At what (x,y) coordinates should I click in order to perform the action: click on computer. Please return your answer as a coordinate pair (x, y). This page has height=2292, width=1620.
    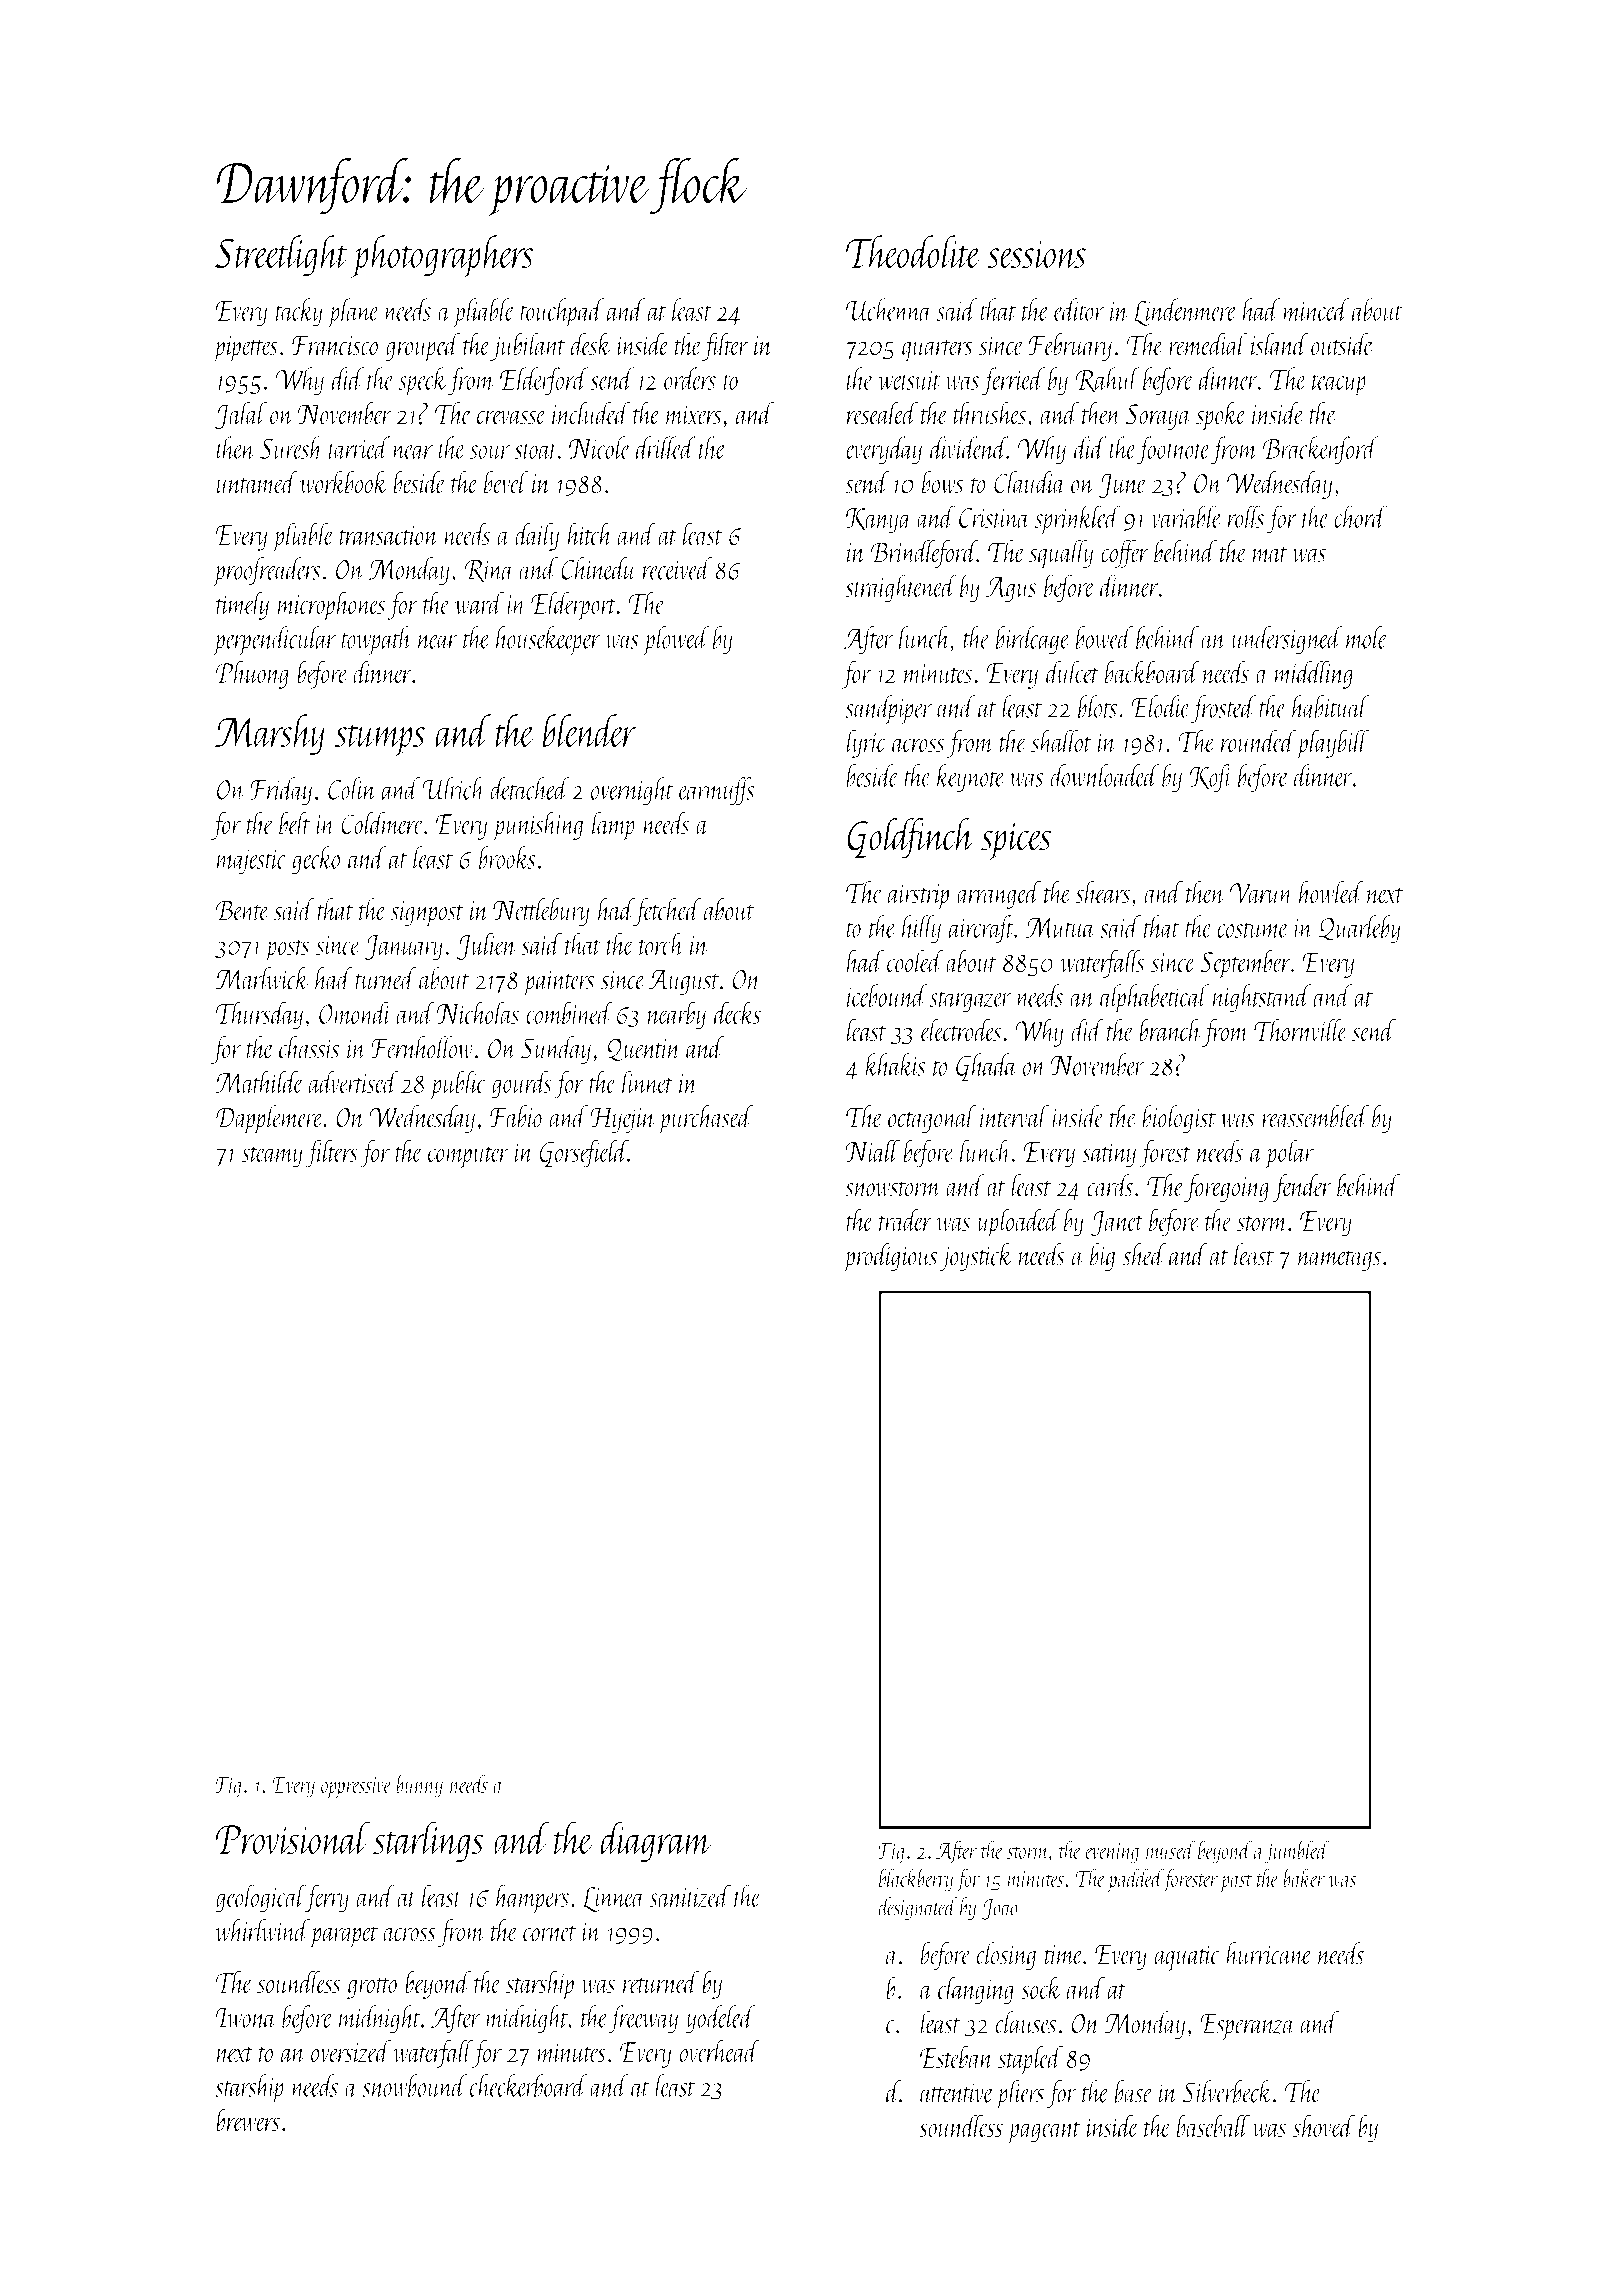
    Looking at the image, I should click on (468, 1157).
